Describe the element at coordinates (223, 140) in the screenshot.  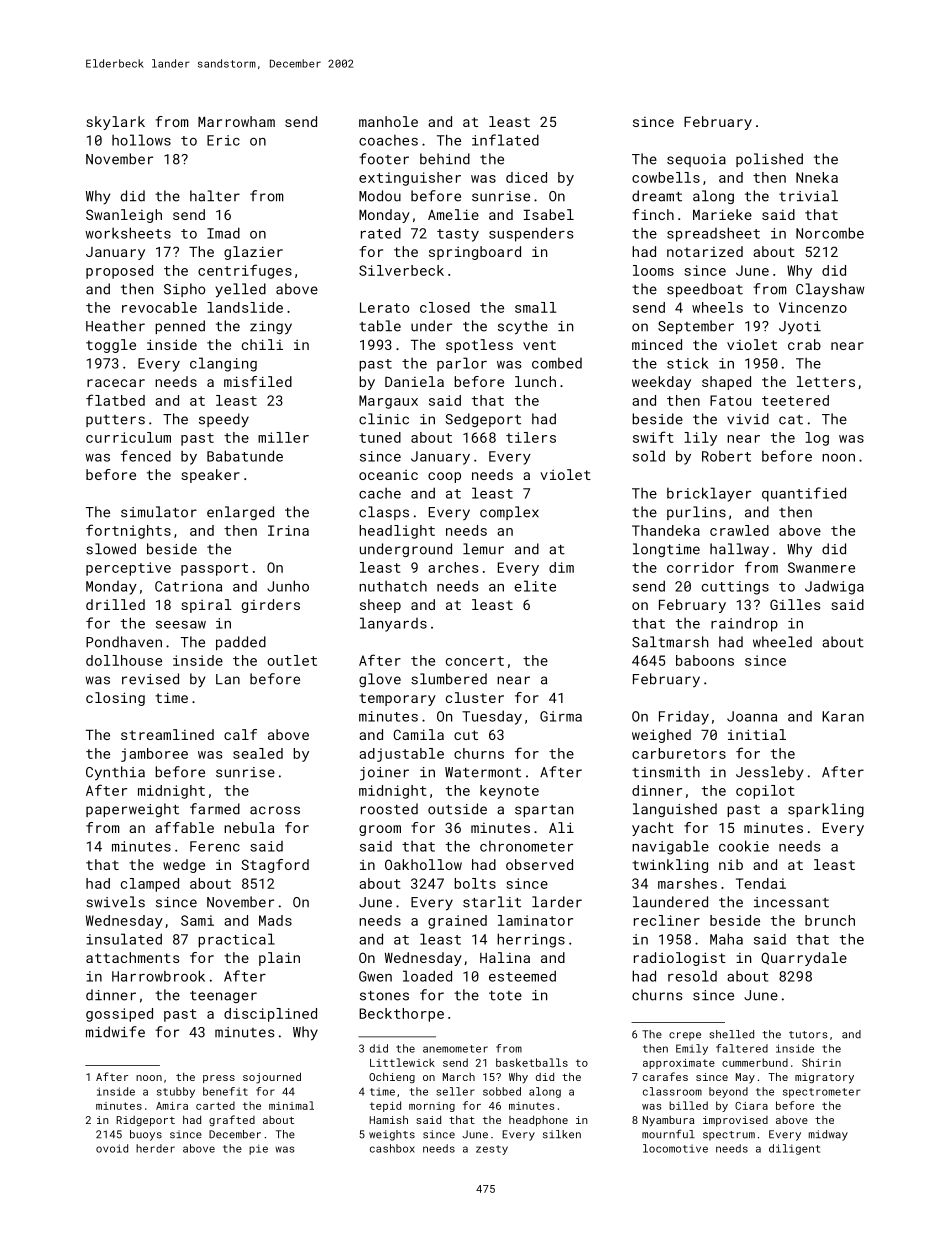
I see `Eric` at that location.
